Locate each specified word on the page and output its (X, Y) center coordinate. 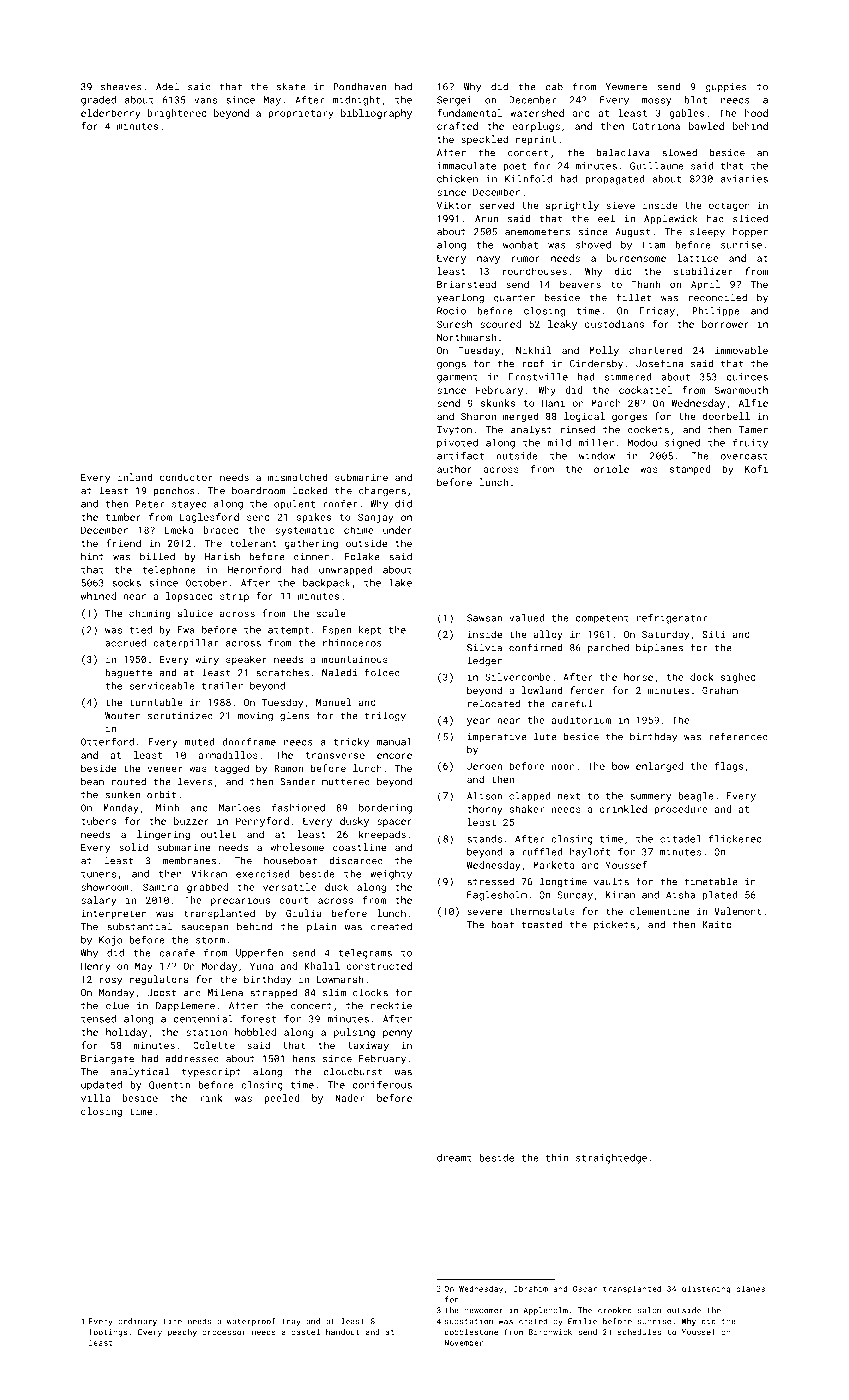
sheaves (121, 87)
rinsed (578, 430)
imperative (497, 737)
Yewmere (626, 87)
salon (649, 1310)
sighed (738, 678)
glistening (706, 1289)
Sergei (454, 101)
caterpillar (186, 644)
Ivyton (454, 431)
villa (95, 1098)
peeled (282, 1099)
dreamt (454, 1158)
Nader (349, 1098)
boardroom (259, 490)
